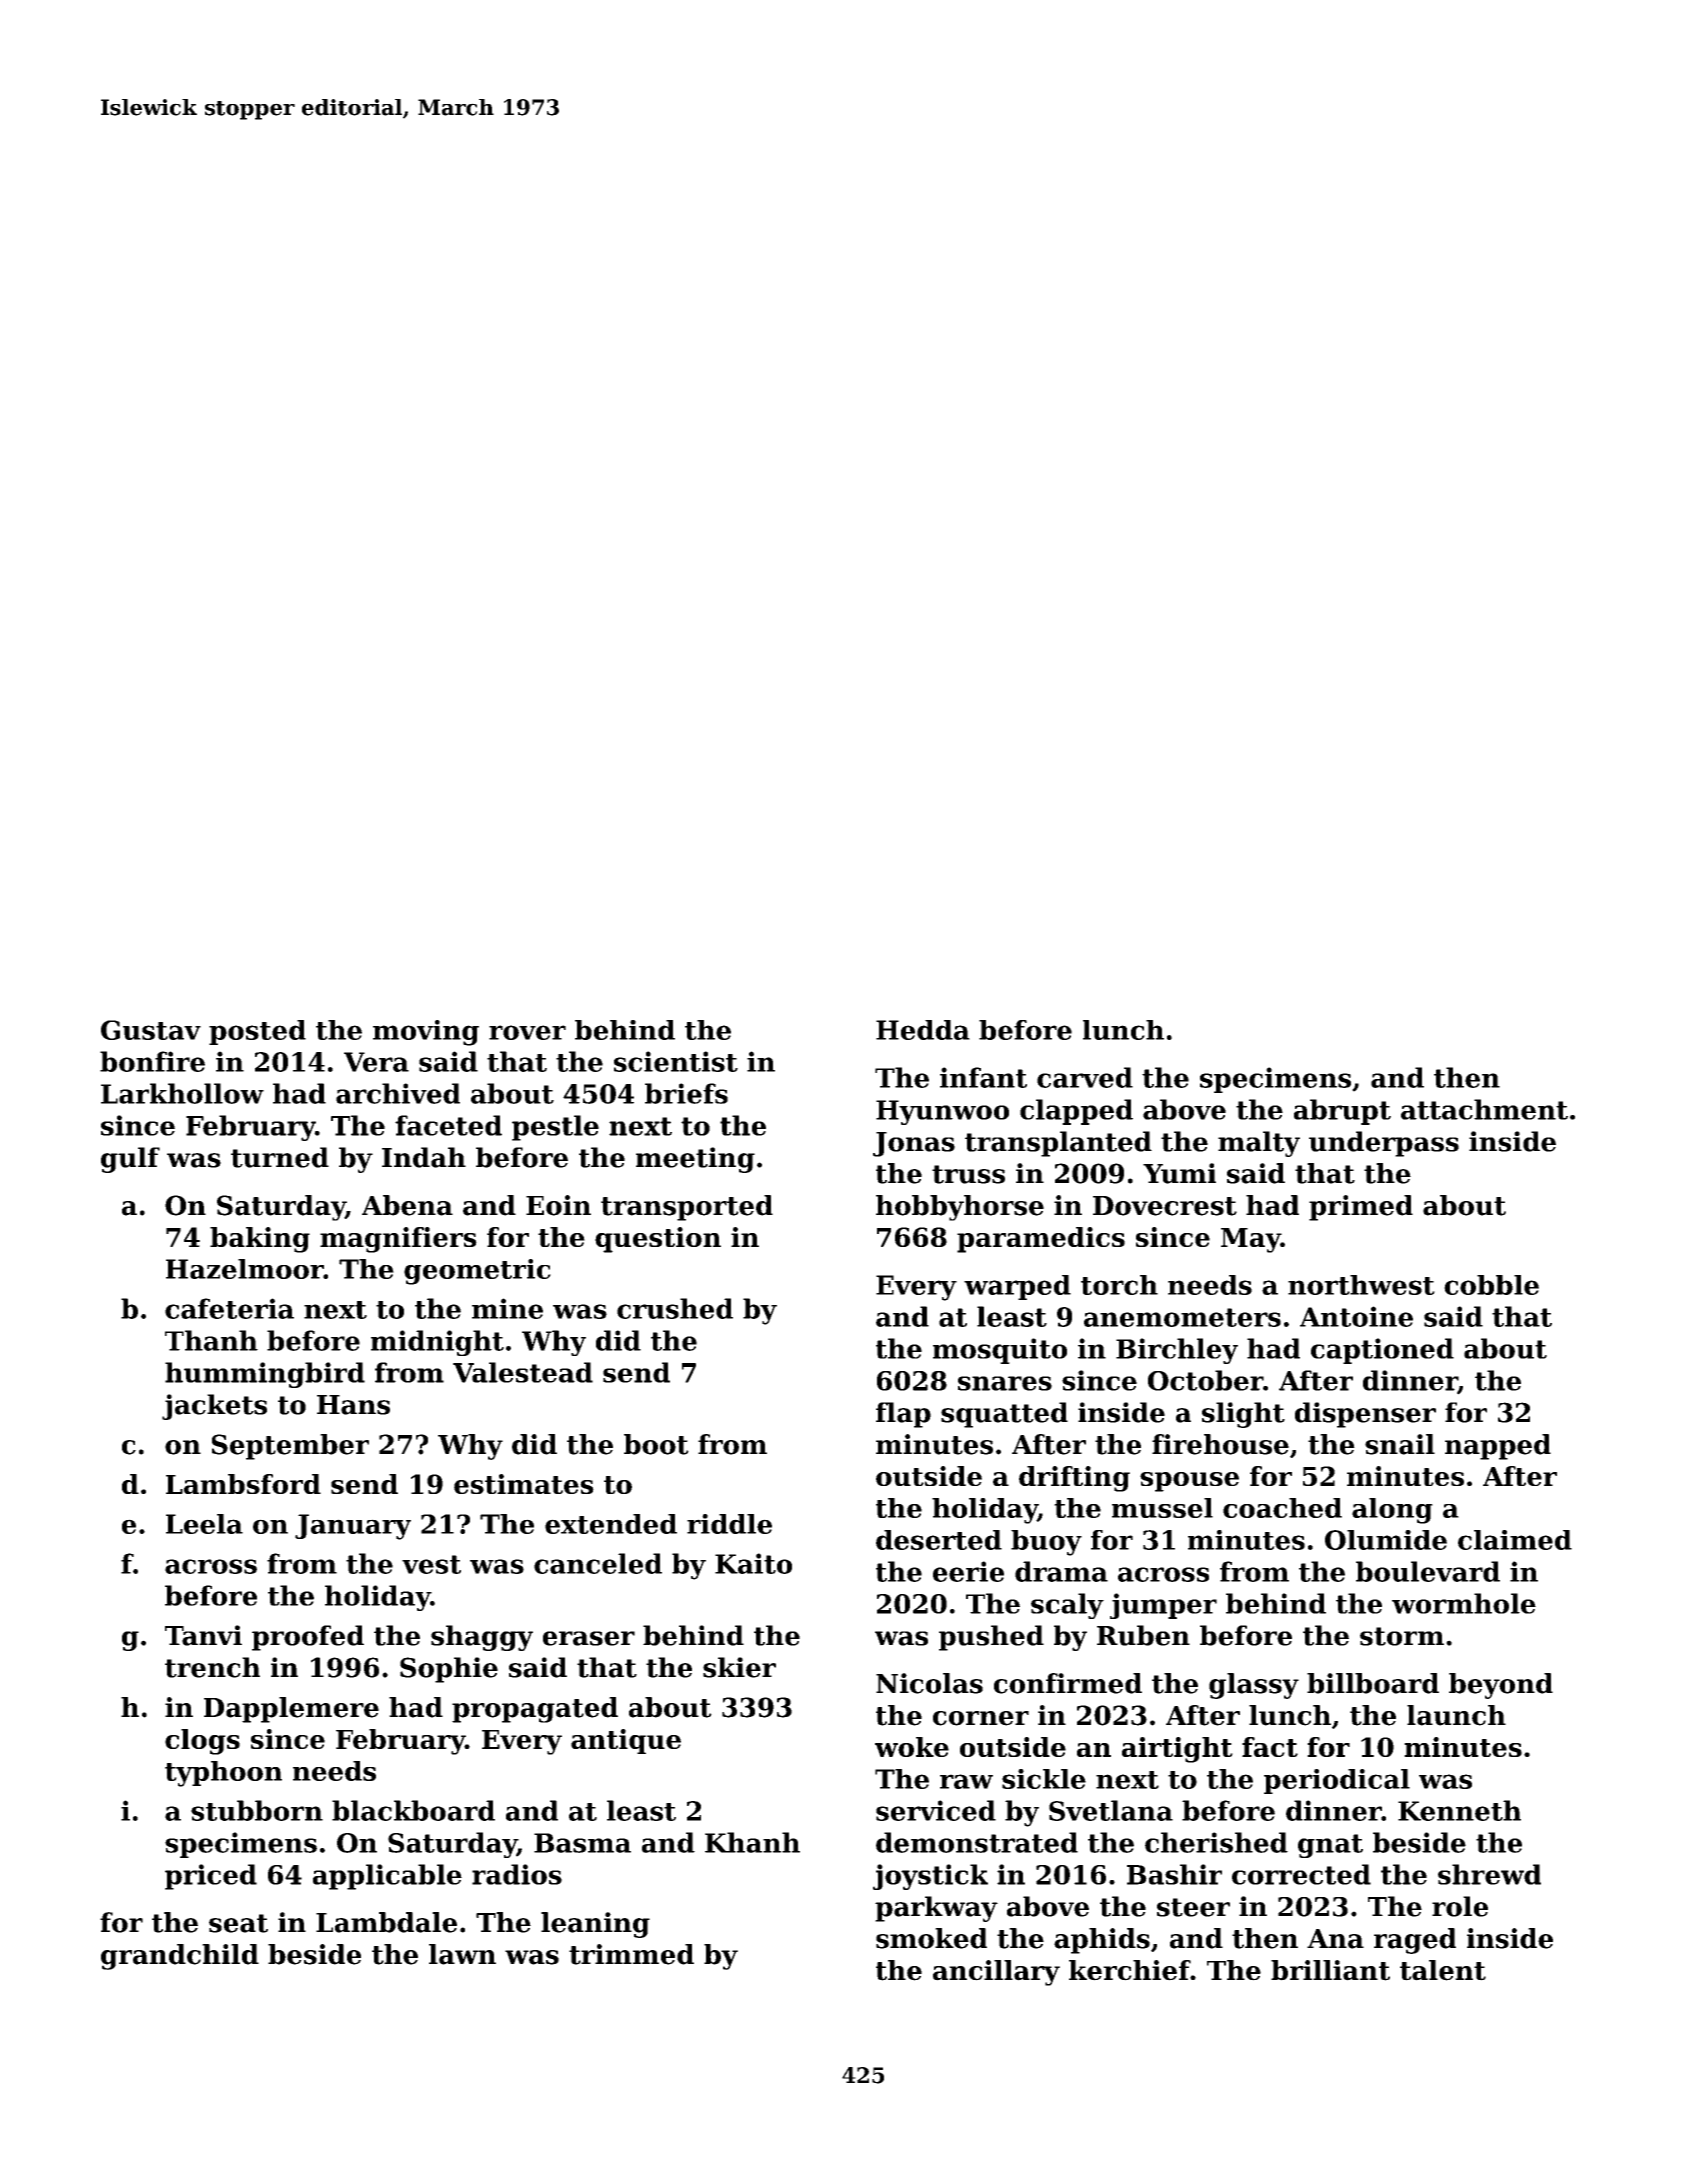  I want to click on gulf, so click(130, 1160).
